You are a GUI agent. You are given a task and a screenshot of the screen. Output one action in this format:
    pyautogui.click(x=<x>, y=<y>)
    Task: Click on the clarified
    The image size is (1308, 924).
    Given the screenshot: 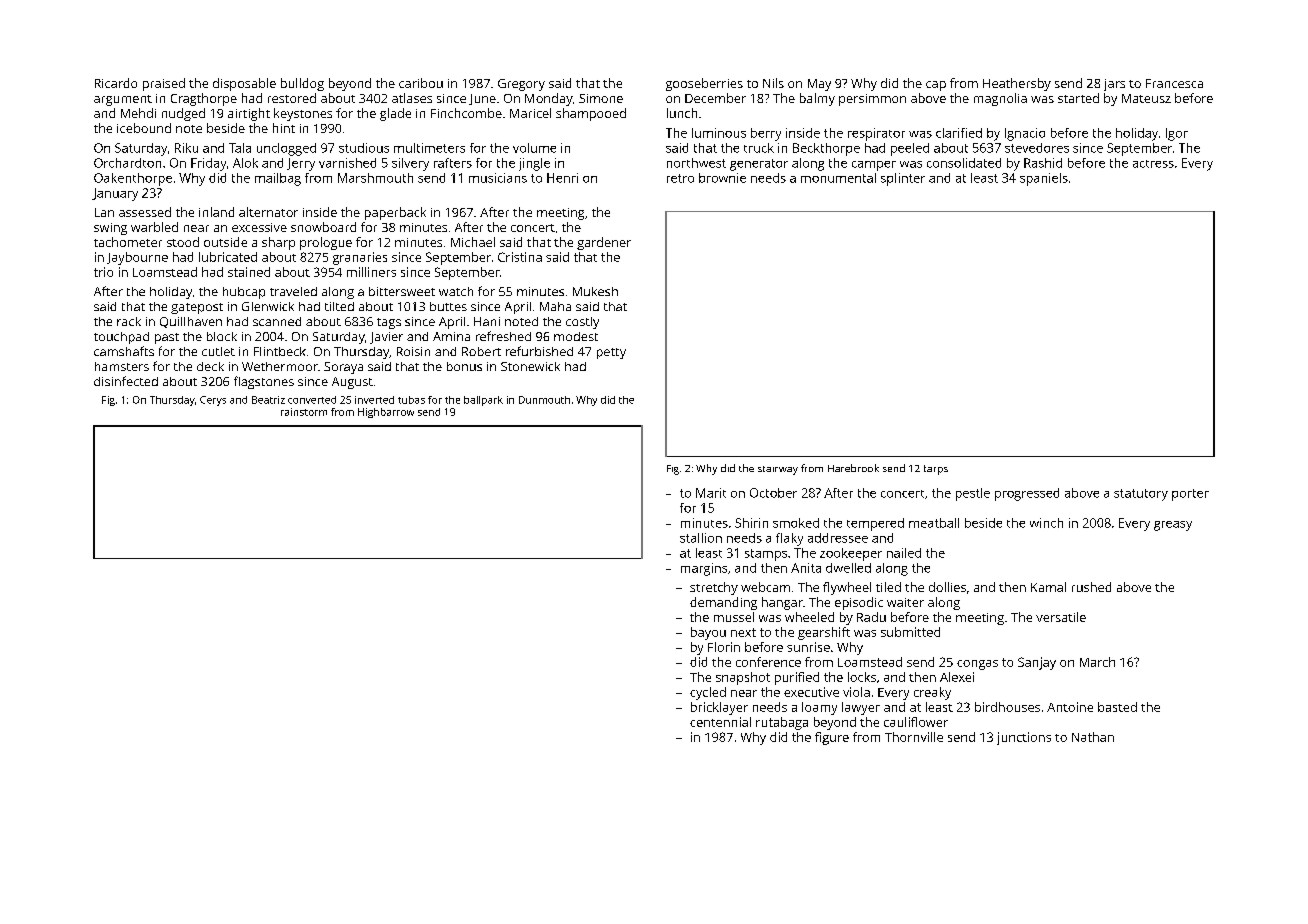 What is the action you would take?
    pyautogui.click(x=959, y=133)
